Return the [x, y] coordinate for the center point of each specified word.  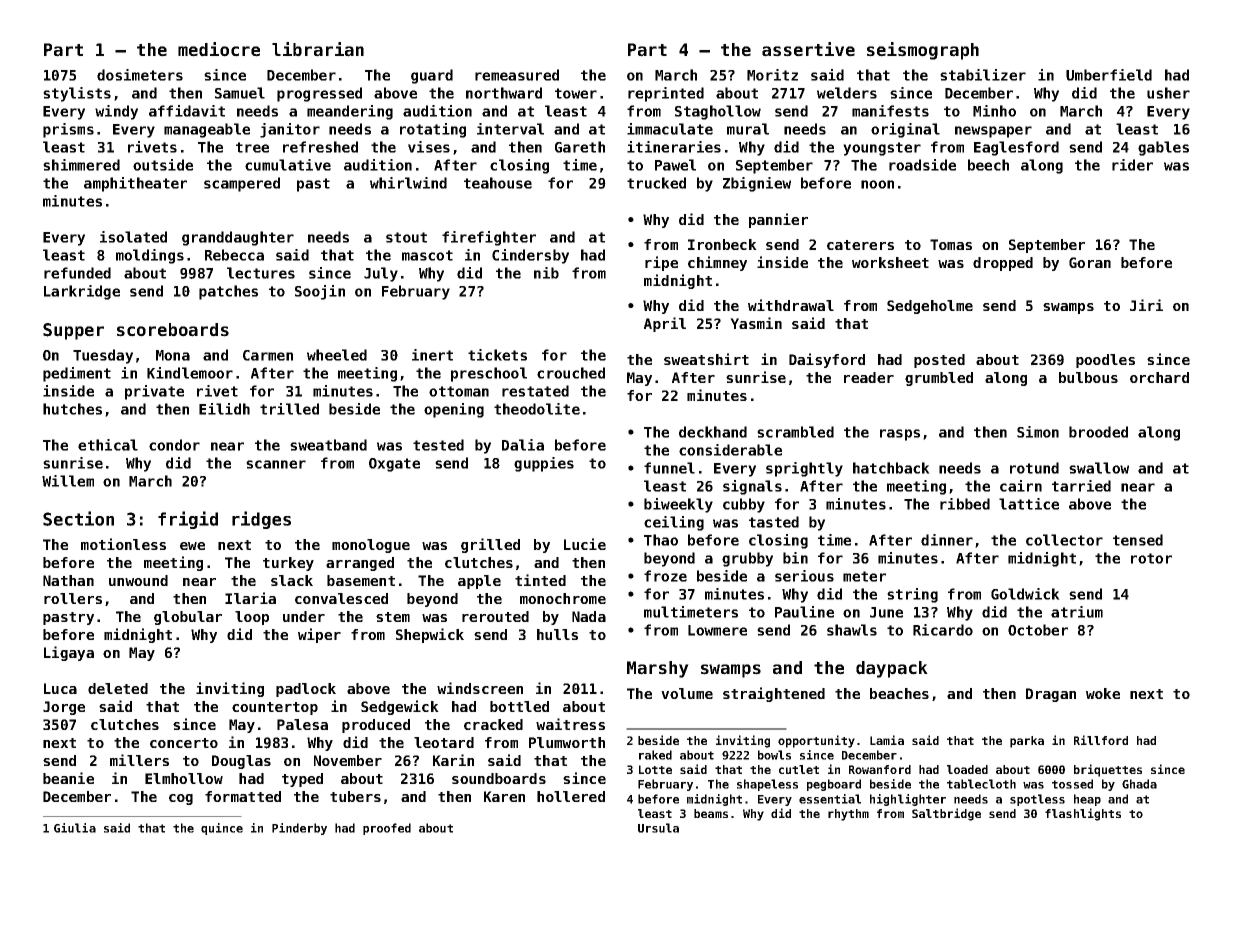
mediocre [219, 49]
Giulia [75, 828]
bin [795, 558]
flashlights [1083, 814]
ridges [261, 520]
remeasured [517, 75]
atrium [1077, 612]
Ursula [658, 828]
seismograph [923, 51]
